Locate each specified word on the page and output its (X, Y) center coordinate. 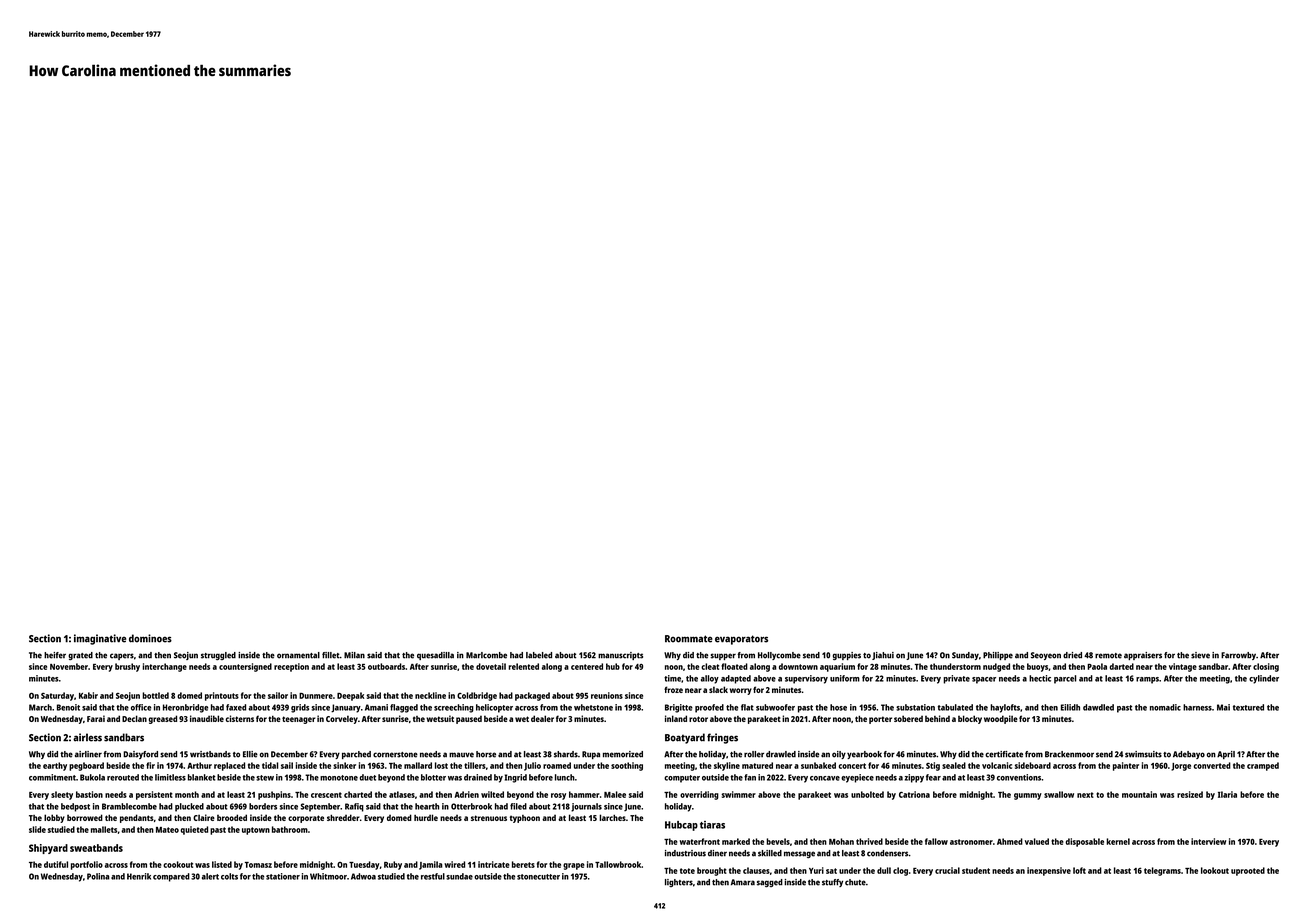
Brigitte (679, 708)
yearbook (864, 755)
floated (734, 666)
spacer (984, 680)
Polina (98, 876)
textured (1248, 707)
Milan (354, 655)
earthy (55, 766)
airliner (88, 754)
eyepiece (857, 778)
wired (454, 864)
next (1085, 795)
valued (1037, 841)
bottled (155, 695)
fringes (722, 738)
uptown (256, 831)
